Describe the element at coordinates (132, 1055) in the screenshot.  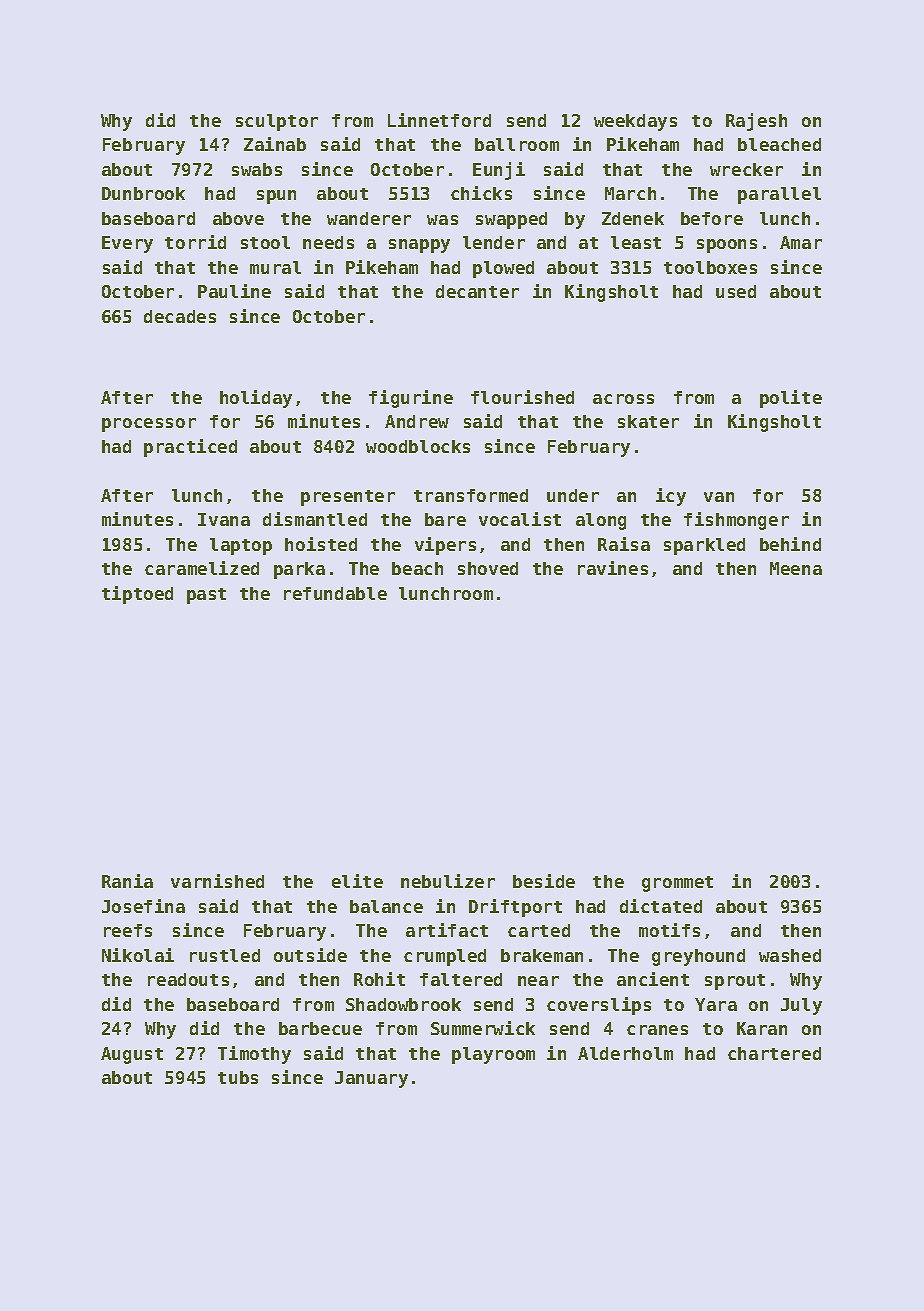
I see `August` at that location.
